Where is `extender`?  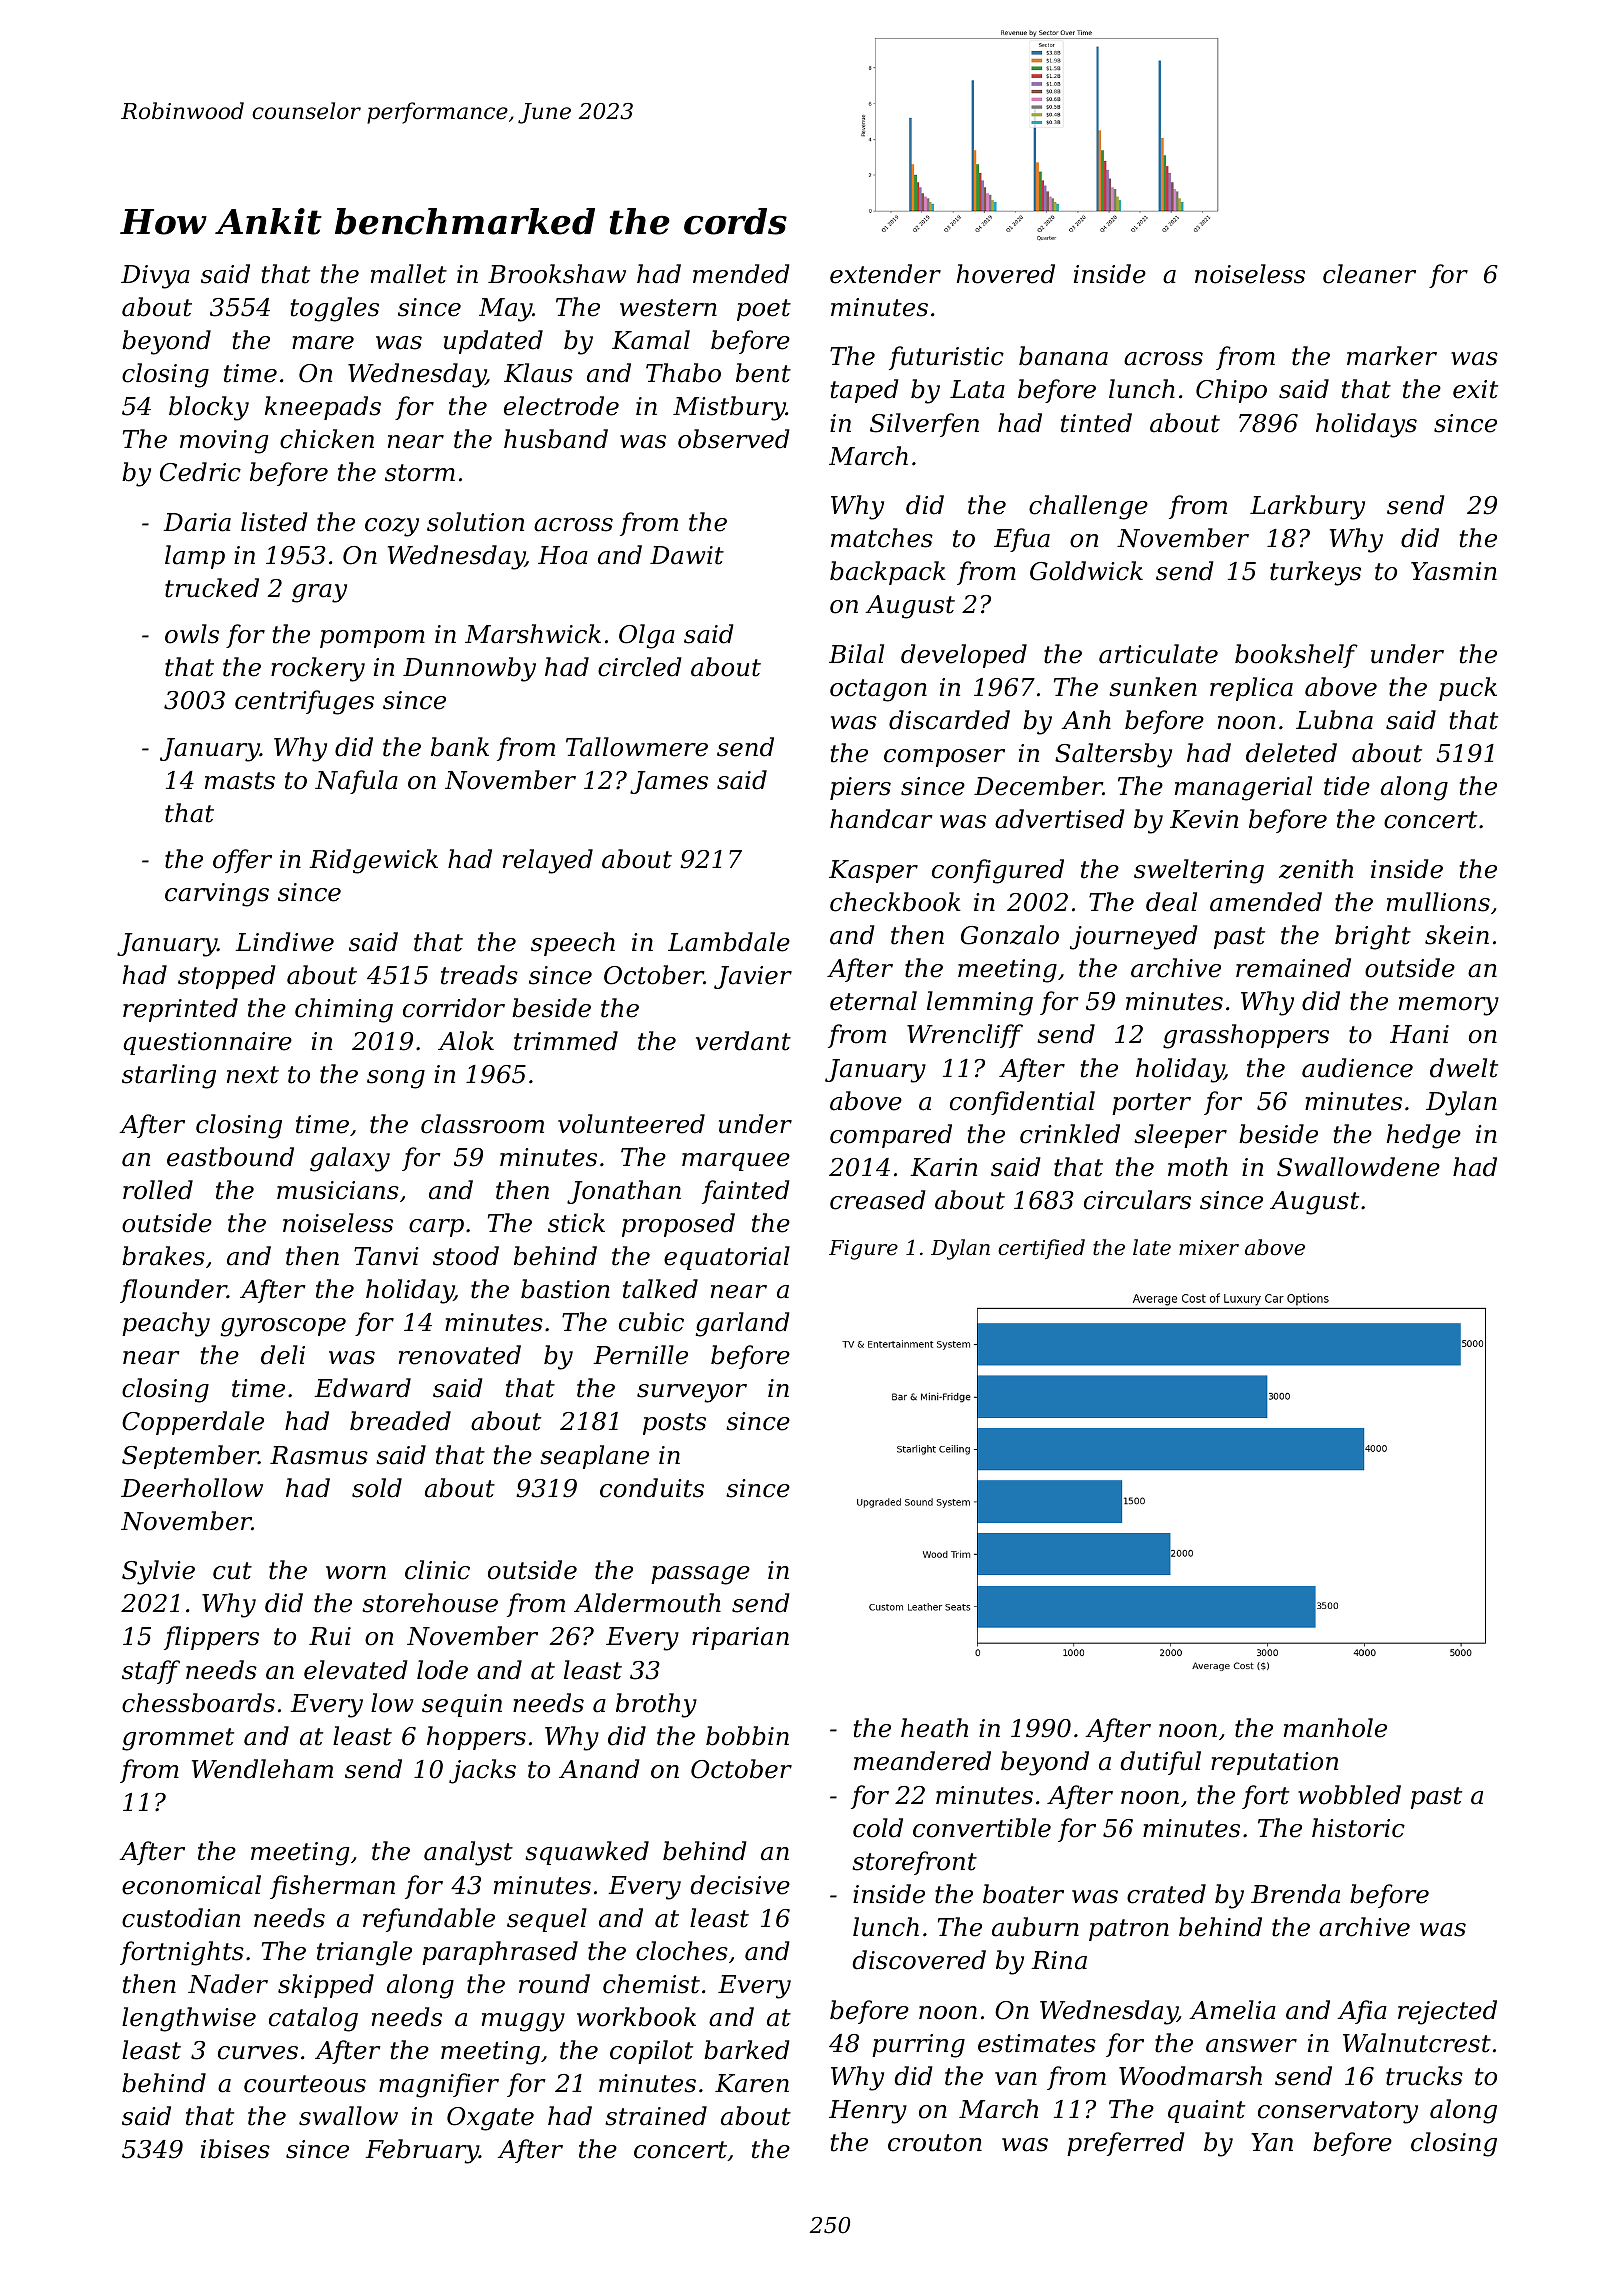
extender is located at coordinates (885, 274).
